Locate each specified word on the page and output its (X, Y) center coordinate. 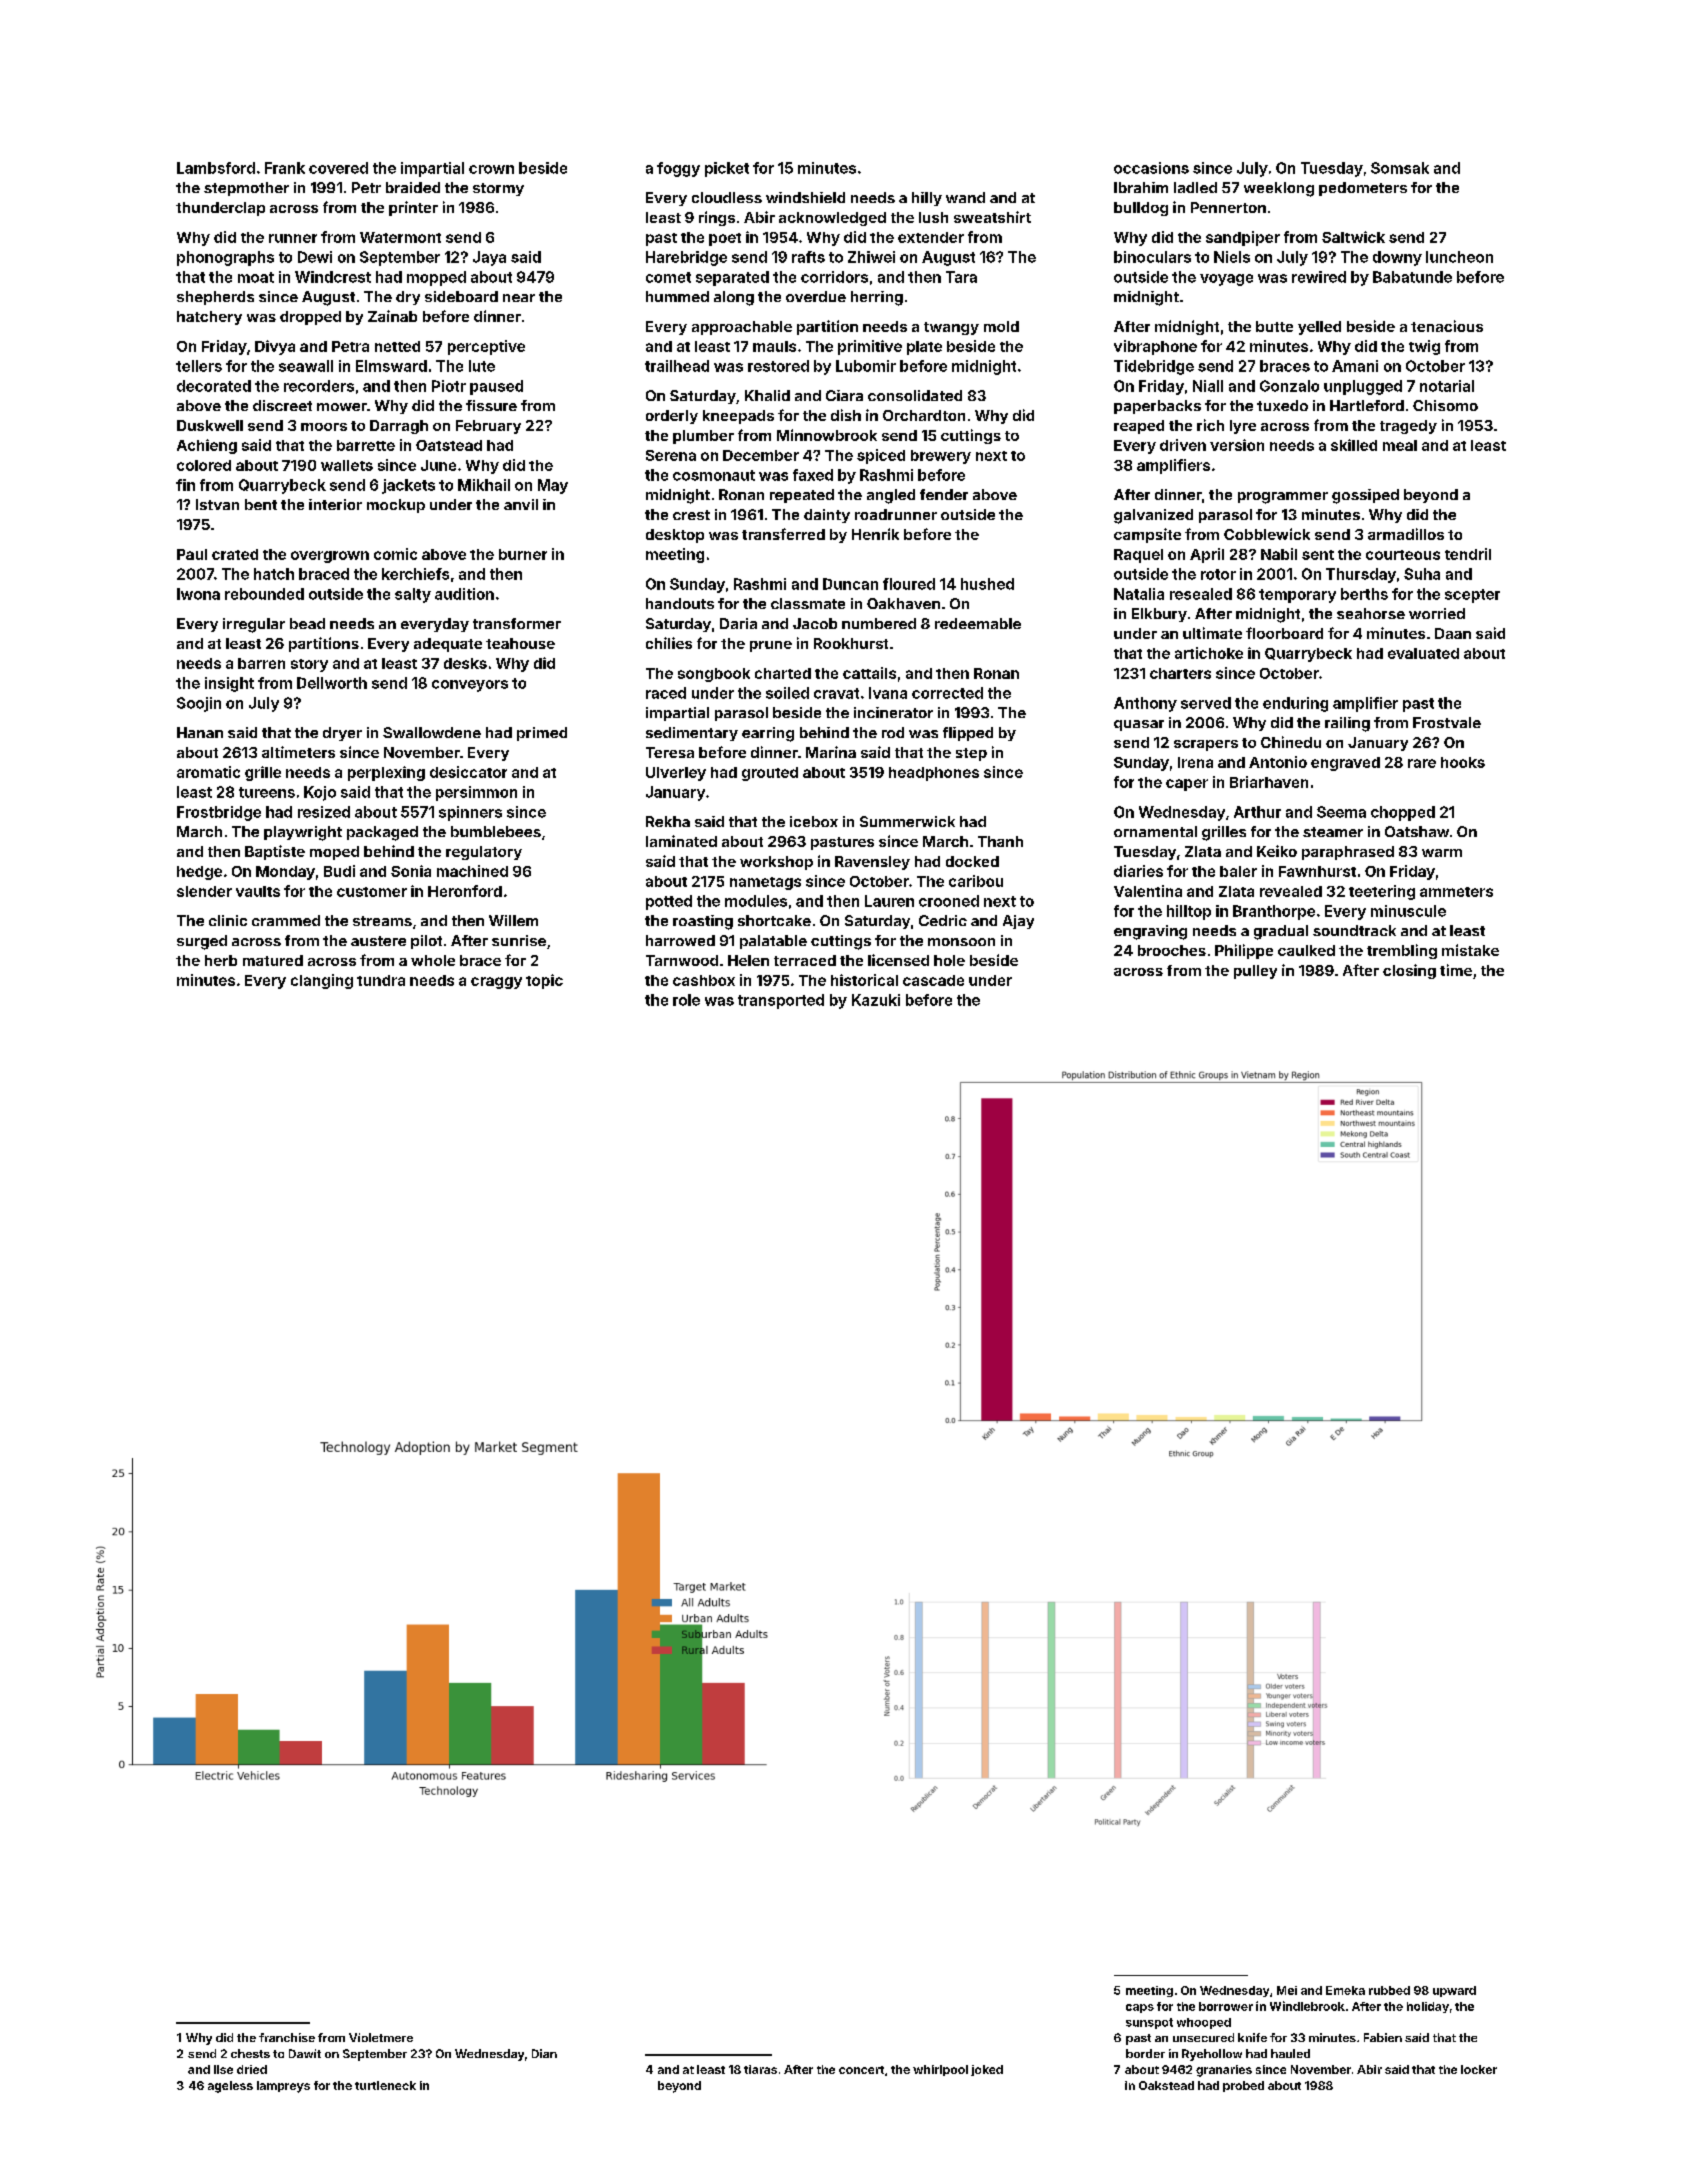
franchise (287, 2037)
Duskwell (210, 425)
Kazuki (876, 1000)
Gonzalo (1289, 386)
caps (1140, 2008)
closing (1409, 971)
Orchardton (924, 415)
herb (221, 960)
